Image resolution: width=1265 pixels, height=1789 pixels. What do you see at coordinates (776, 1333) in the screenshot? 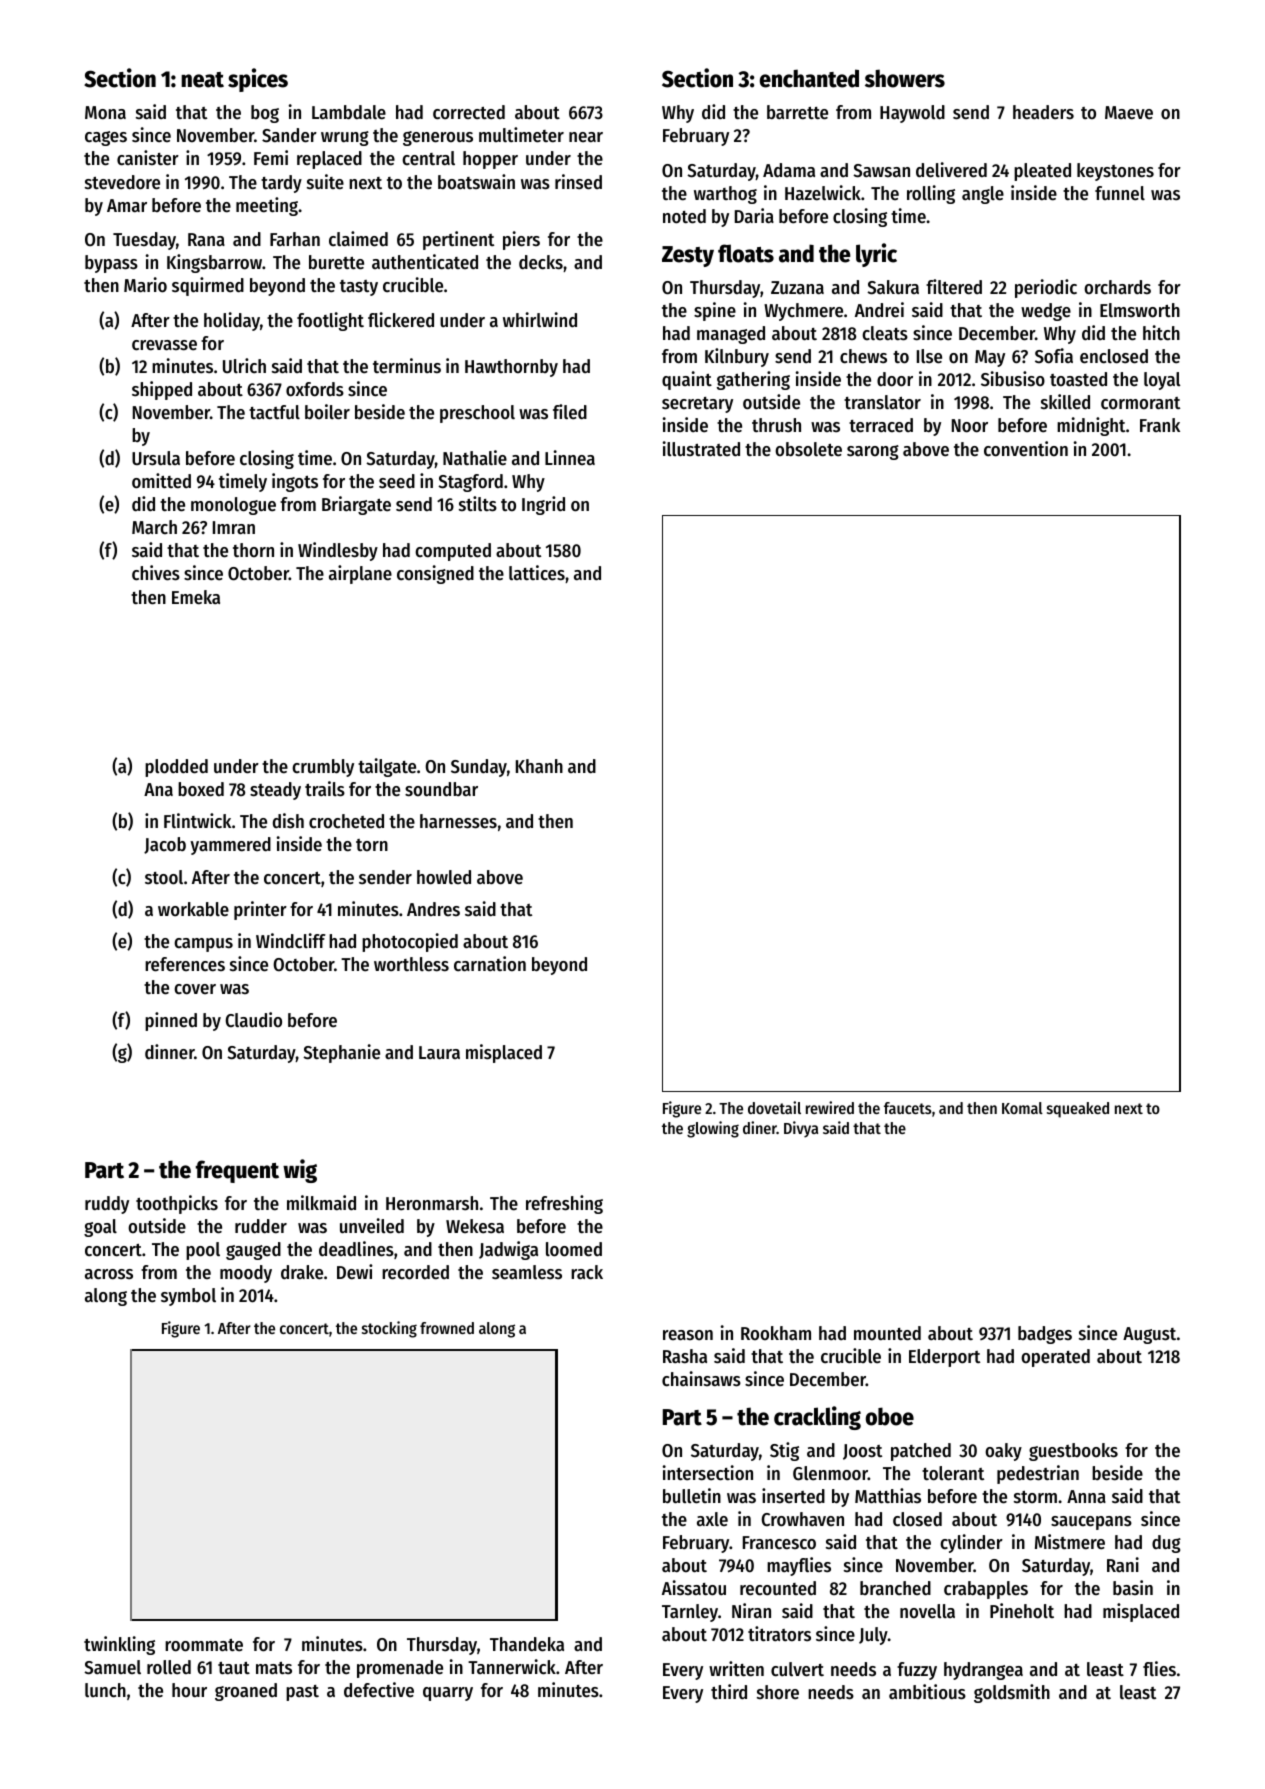
I see `Rookham` at bounding box center [776, 1333].
